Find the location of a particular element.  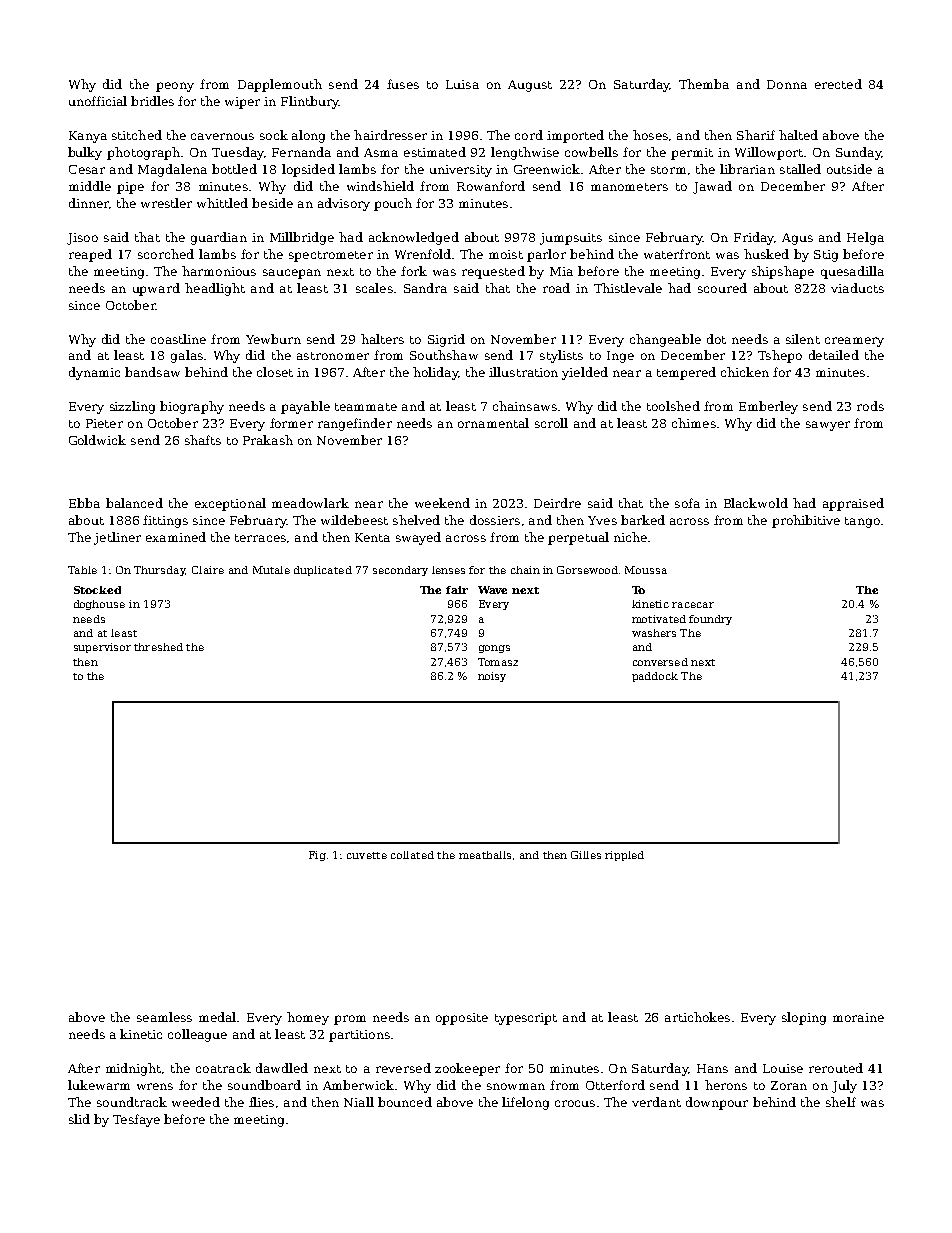

threshed is located at coordinates (158, 647).
